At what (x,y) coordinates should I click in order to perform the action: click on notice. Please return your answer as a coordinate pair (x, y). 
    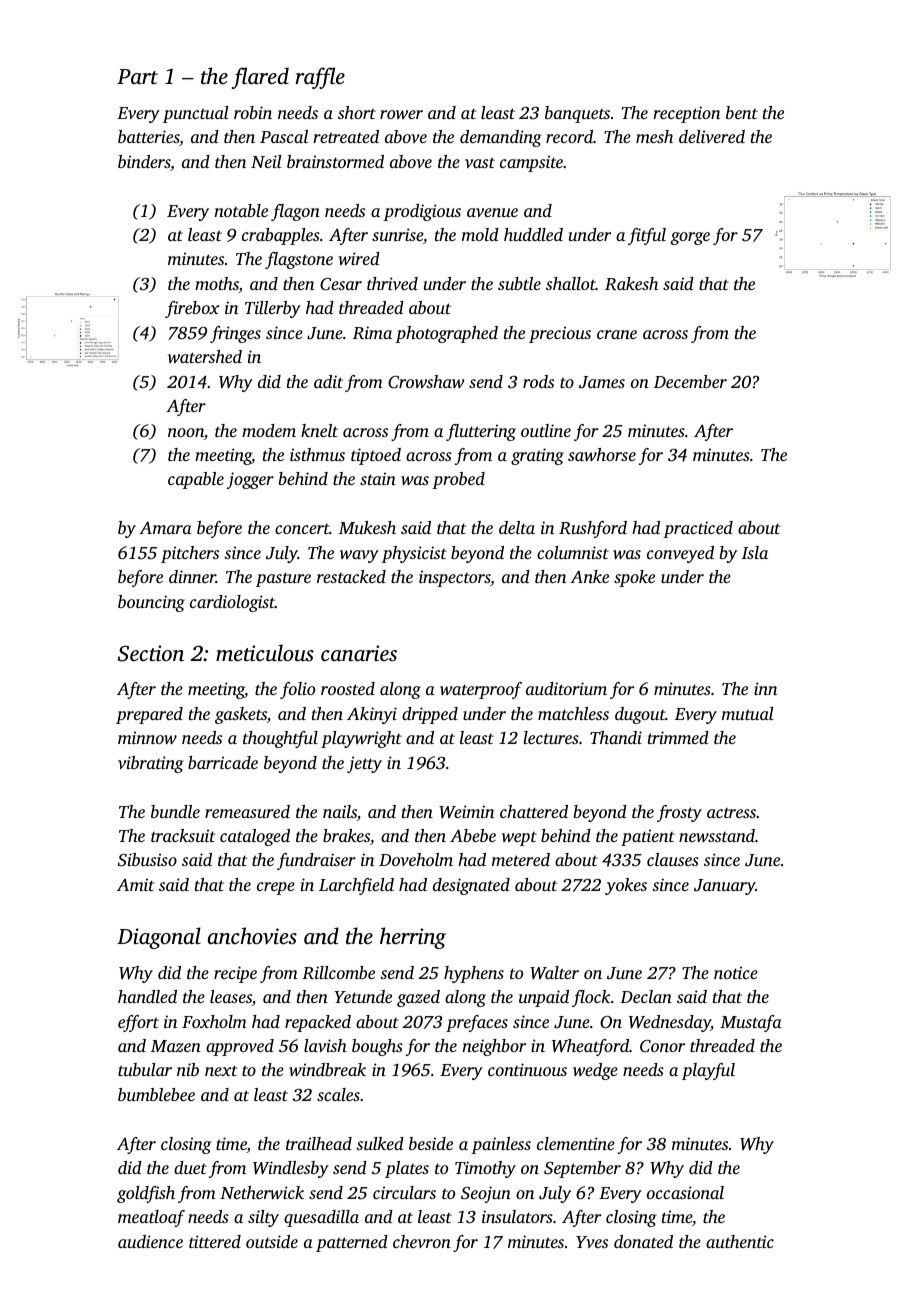
    Looking at the image, I should click on (736, 972).
